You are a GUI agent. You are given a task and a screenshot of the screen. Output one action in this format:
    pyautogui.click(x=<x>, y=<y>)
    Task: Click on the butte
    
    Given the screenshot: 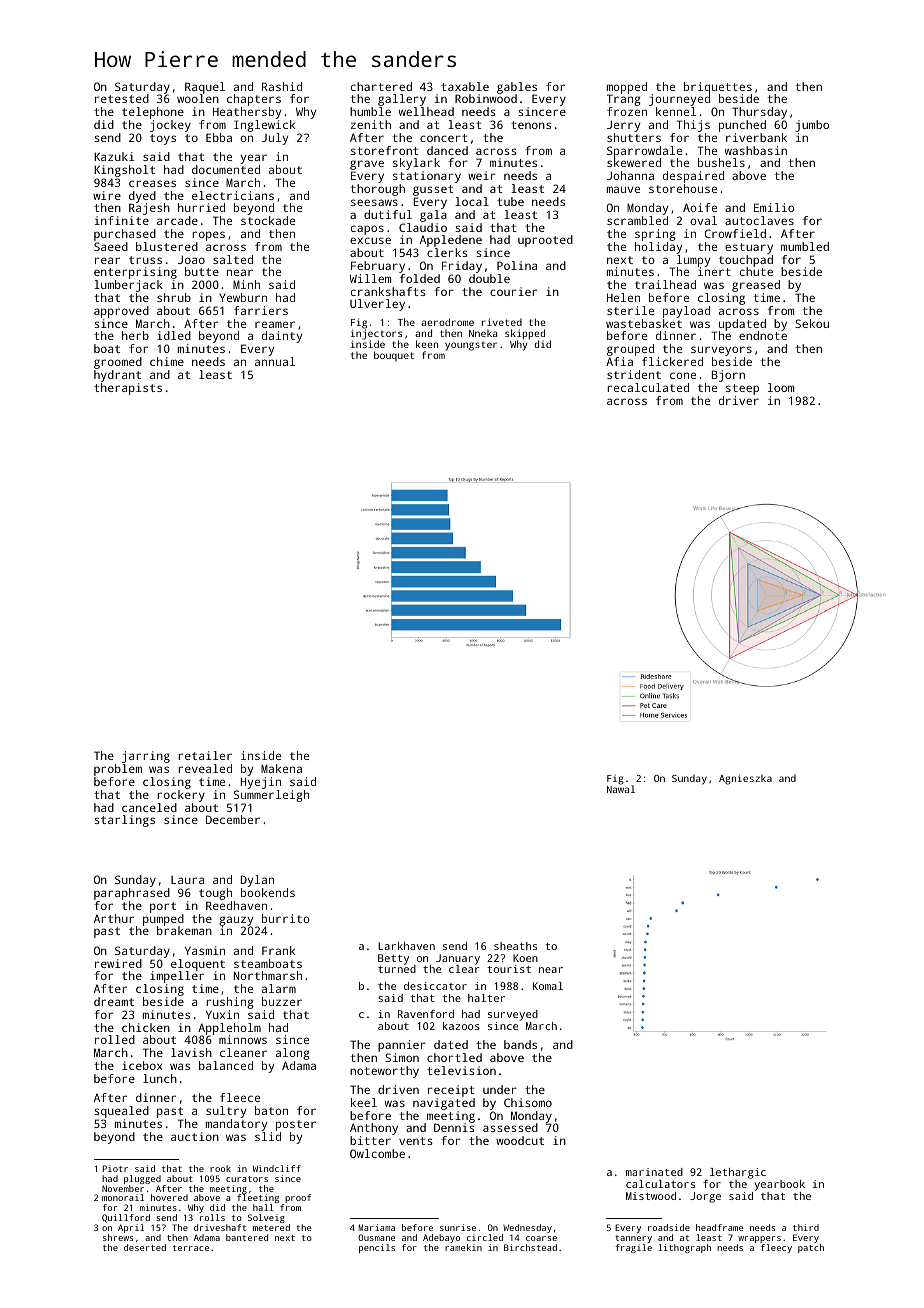 What is the action you would take?
    pyautogui.click(x=202, y=271)
